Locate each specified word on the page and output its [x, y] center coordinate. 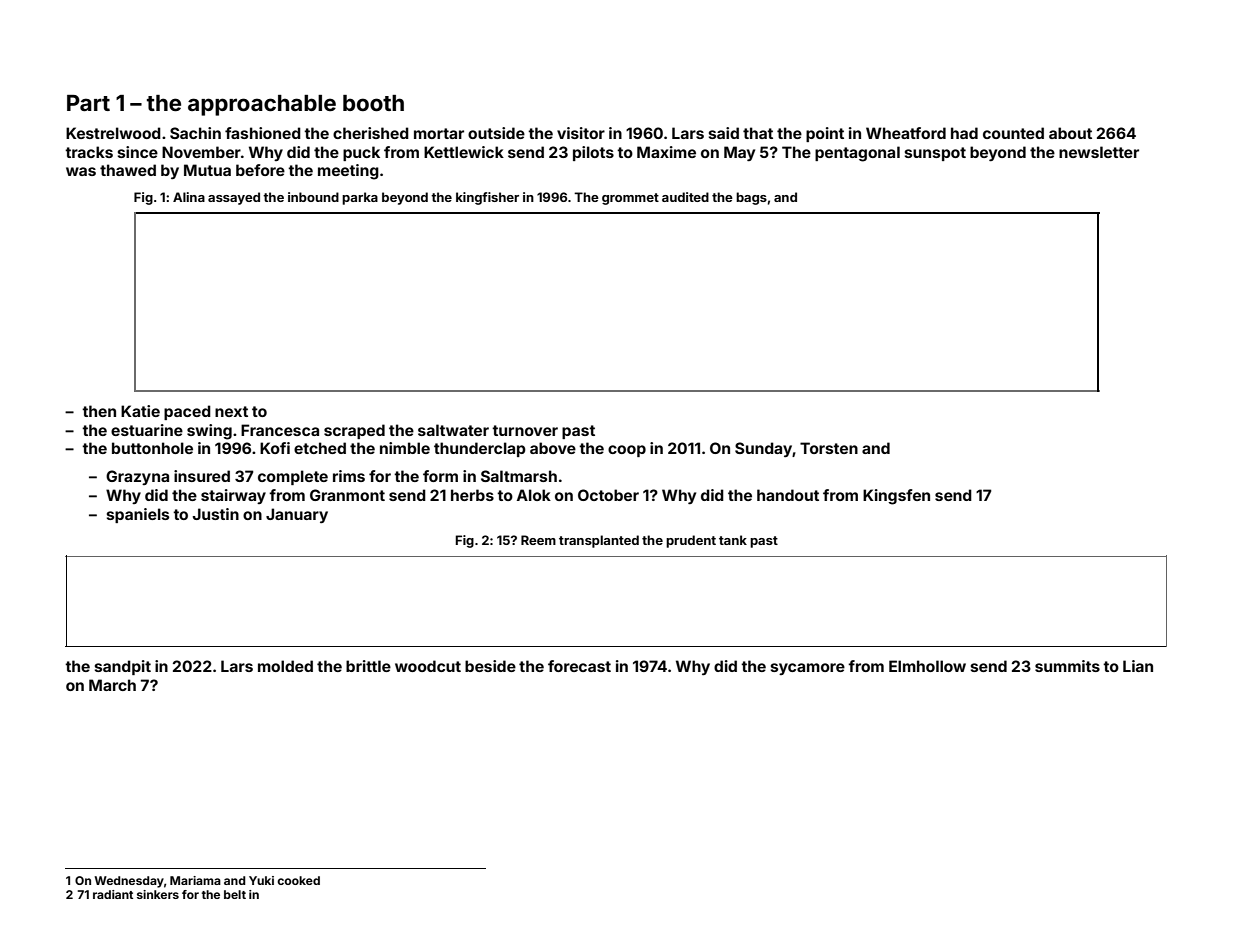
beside [490, 666]
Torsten [829, 448]
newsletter [1099, 152]
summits [1067, 666]
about [1070, 133]
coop [627, 451]
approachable [262, 105]
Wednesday [129, 882]
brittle [368, 666]
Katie [140, 411]
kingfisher [487, 198]
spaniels [138, 515]
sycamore [808, 669]
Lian [1138, 666]
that [758, 133]
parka [360, 198]
